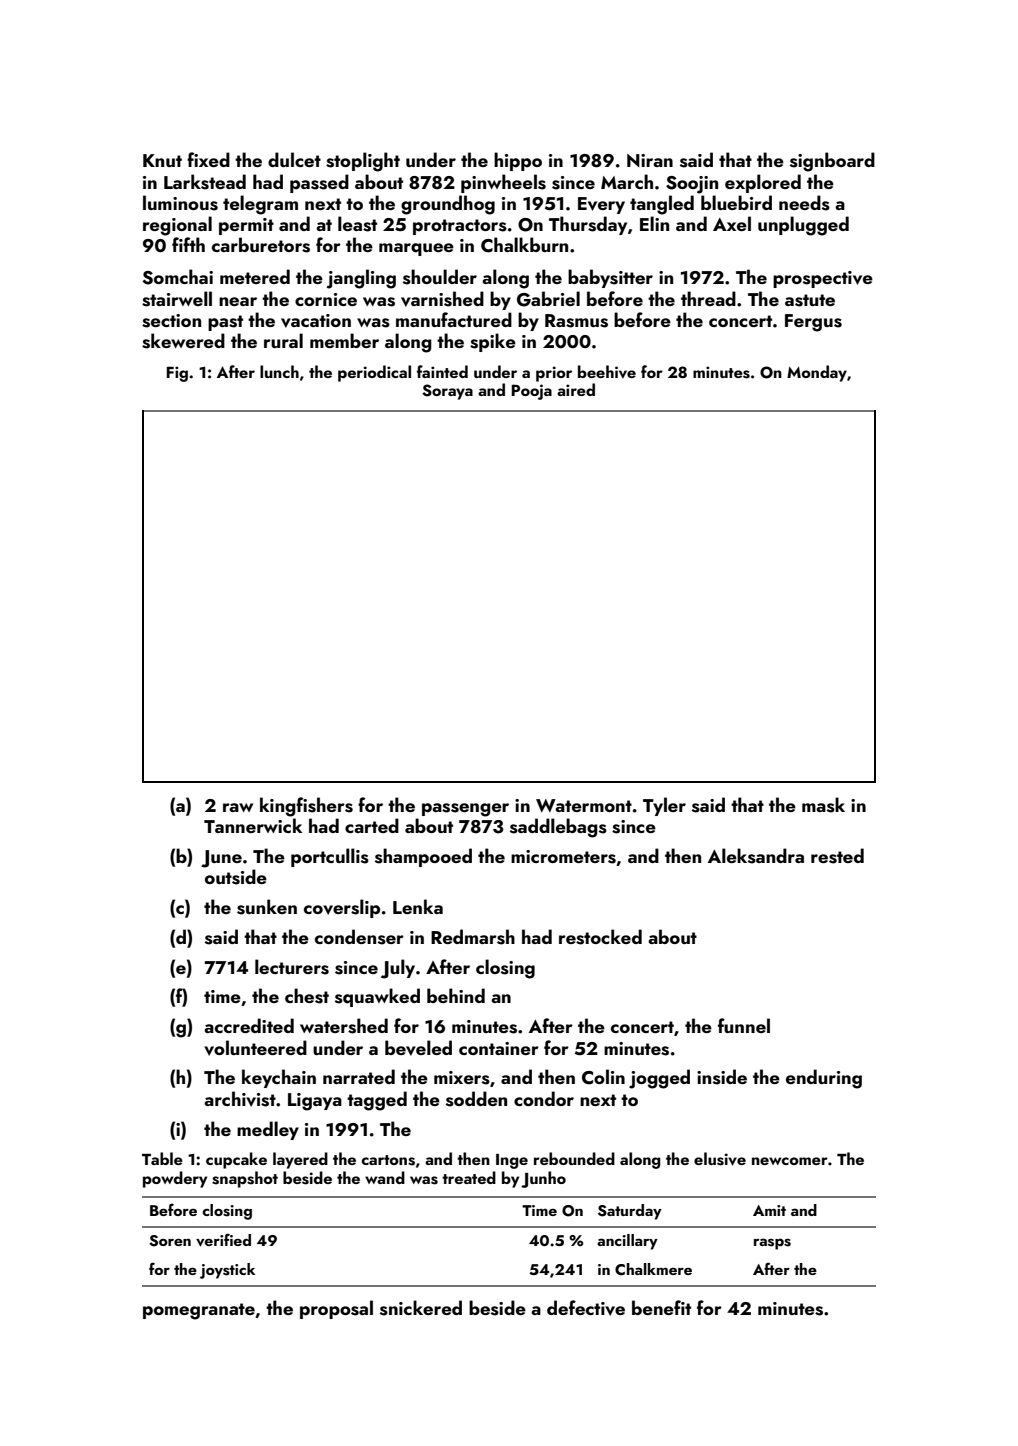  I want to click on Soren, so click(170, 1241).
